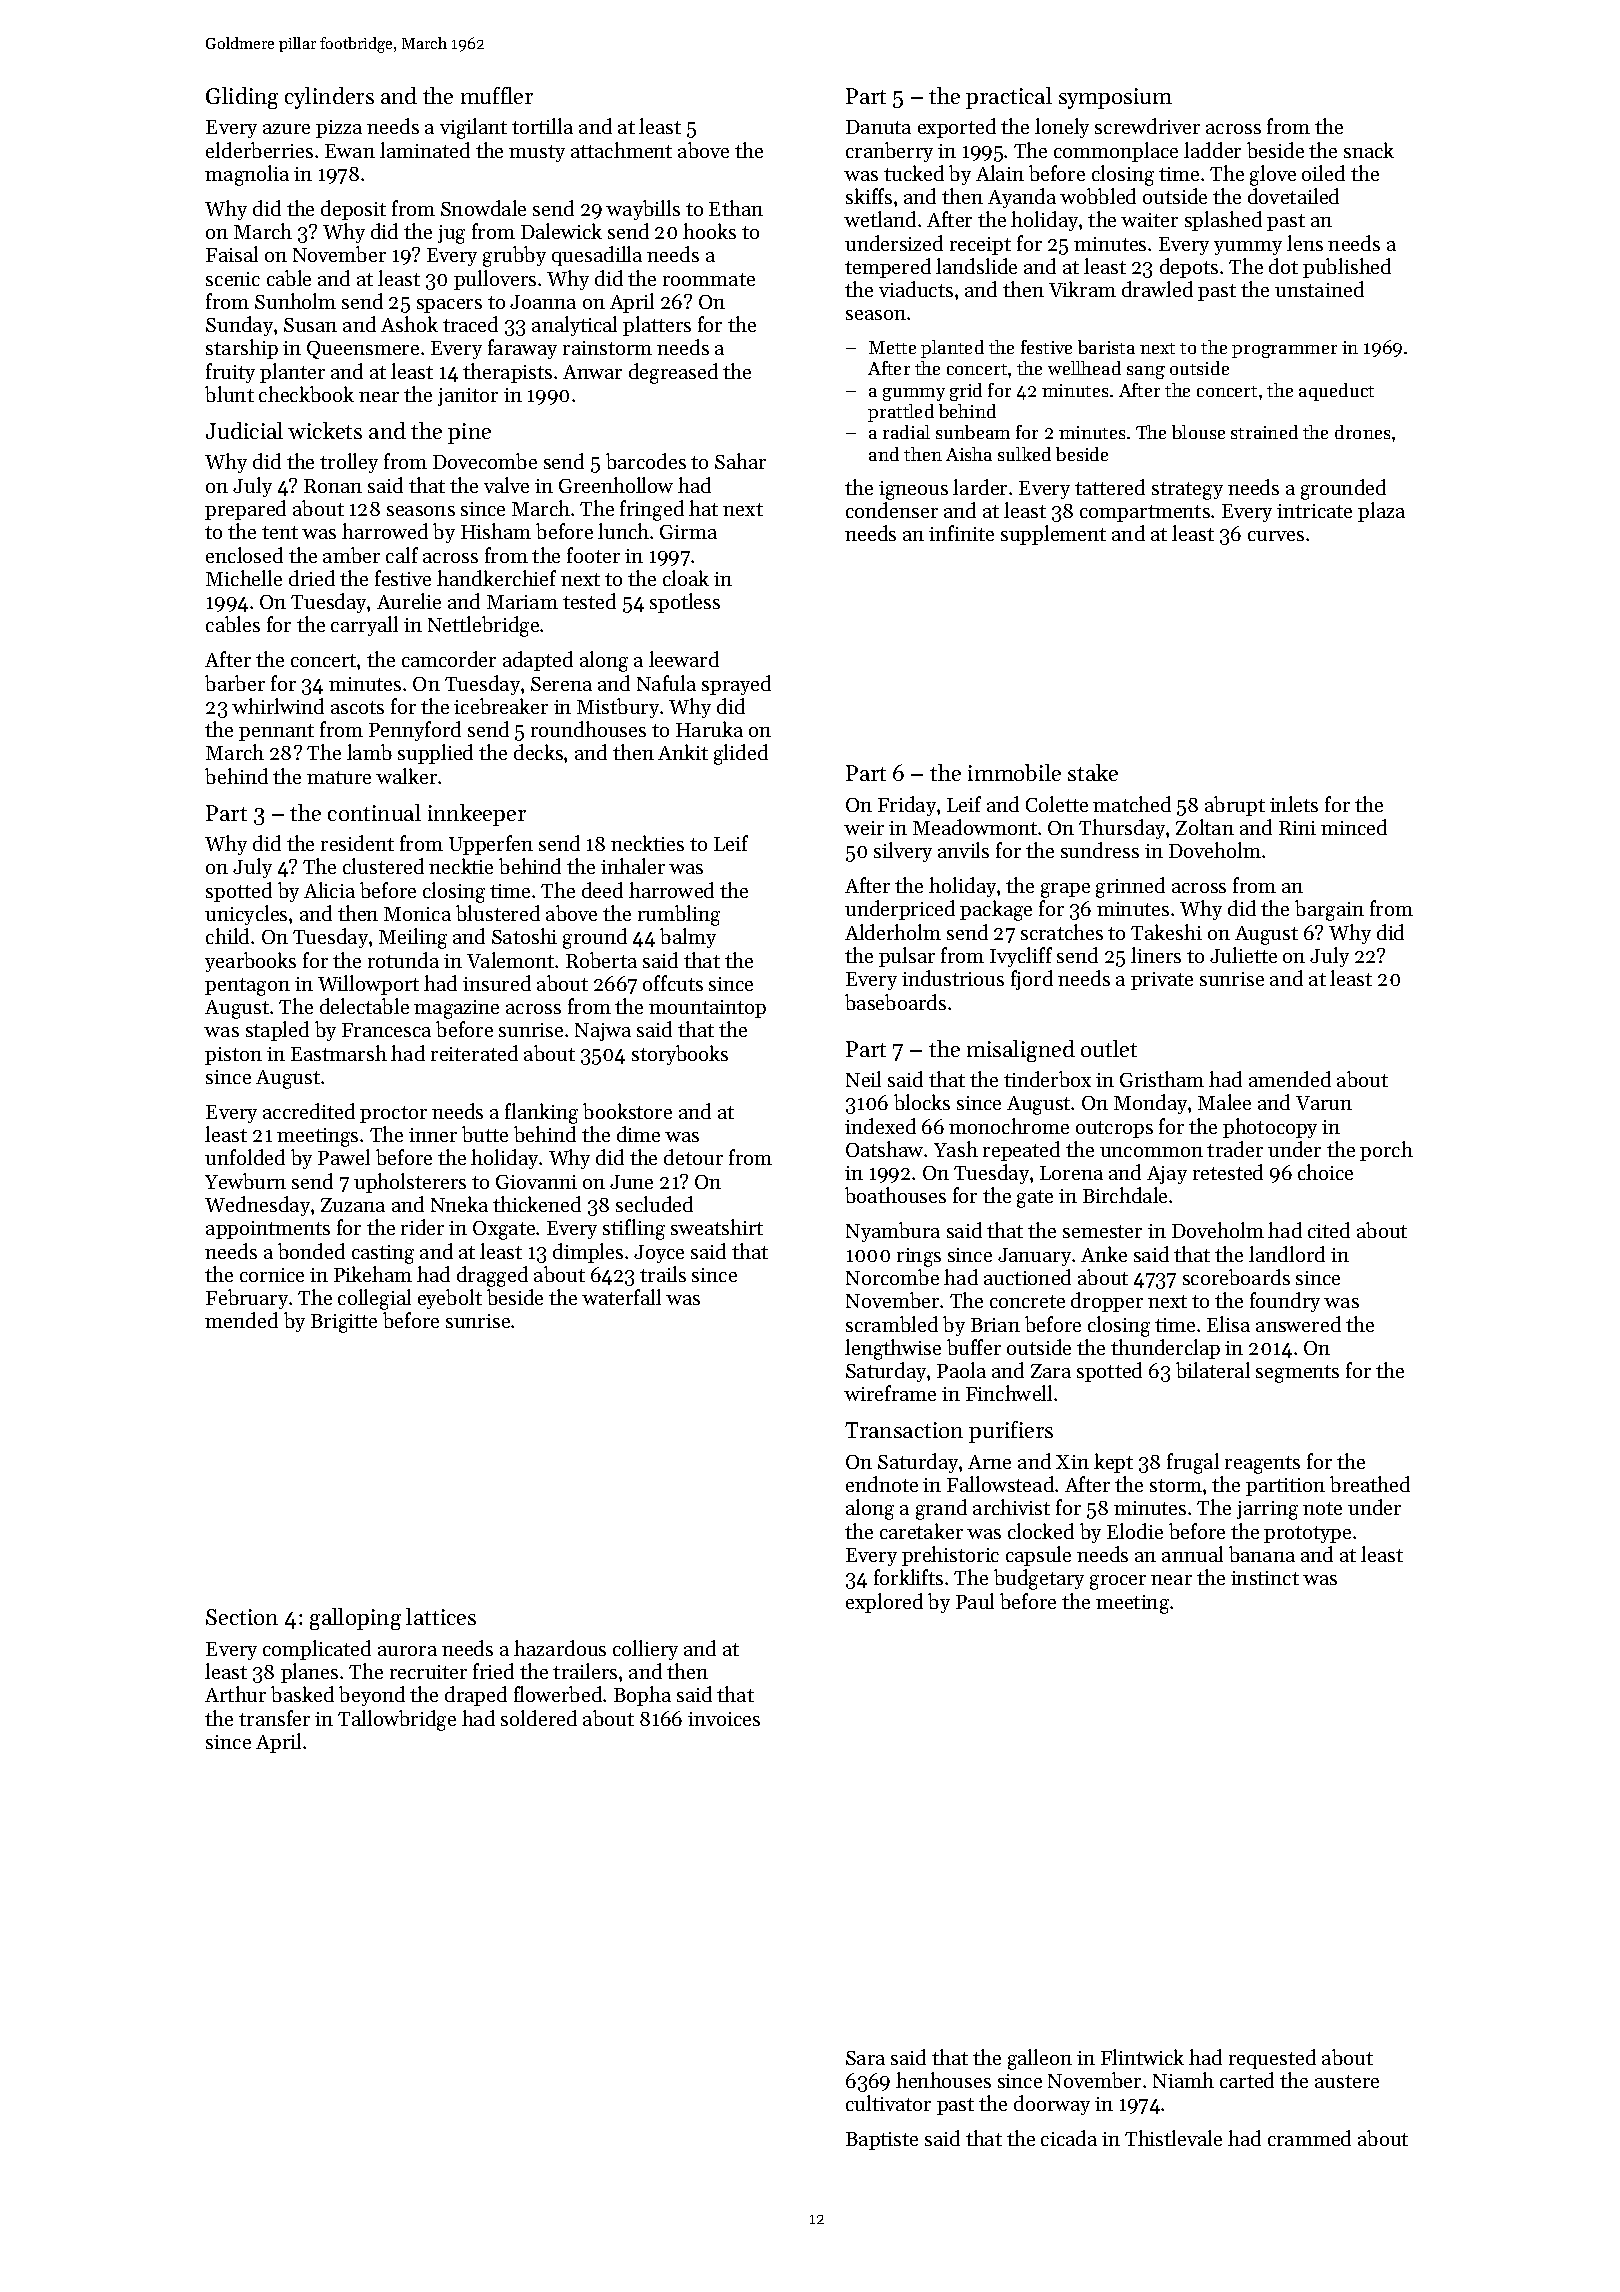  Describe the element at coordinates (274, 1718) in the screenshot. I see `transfer` at that location.
